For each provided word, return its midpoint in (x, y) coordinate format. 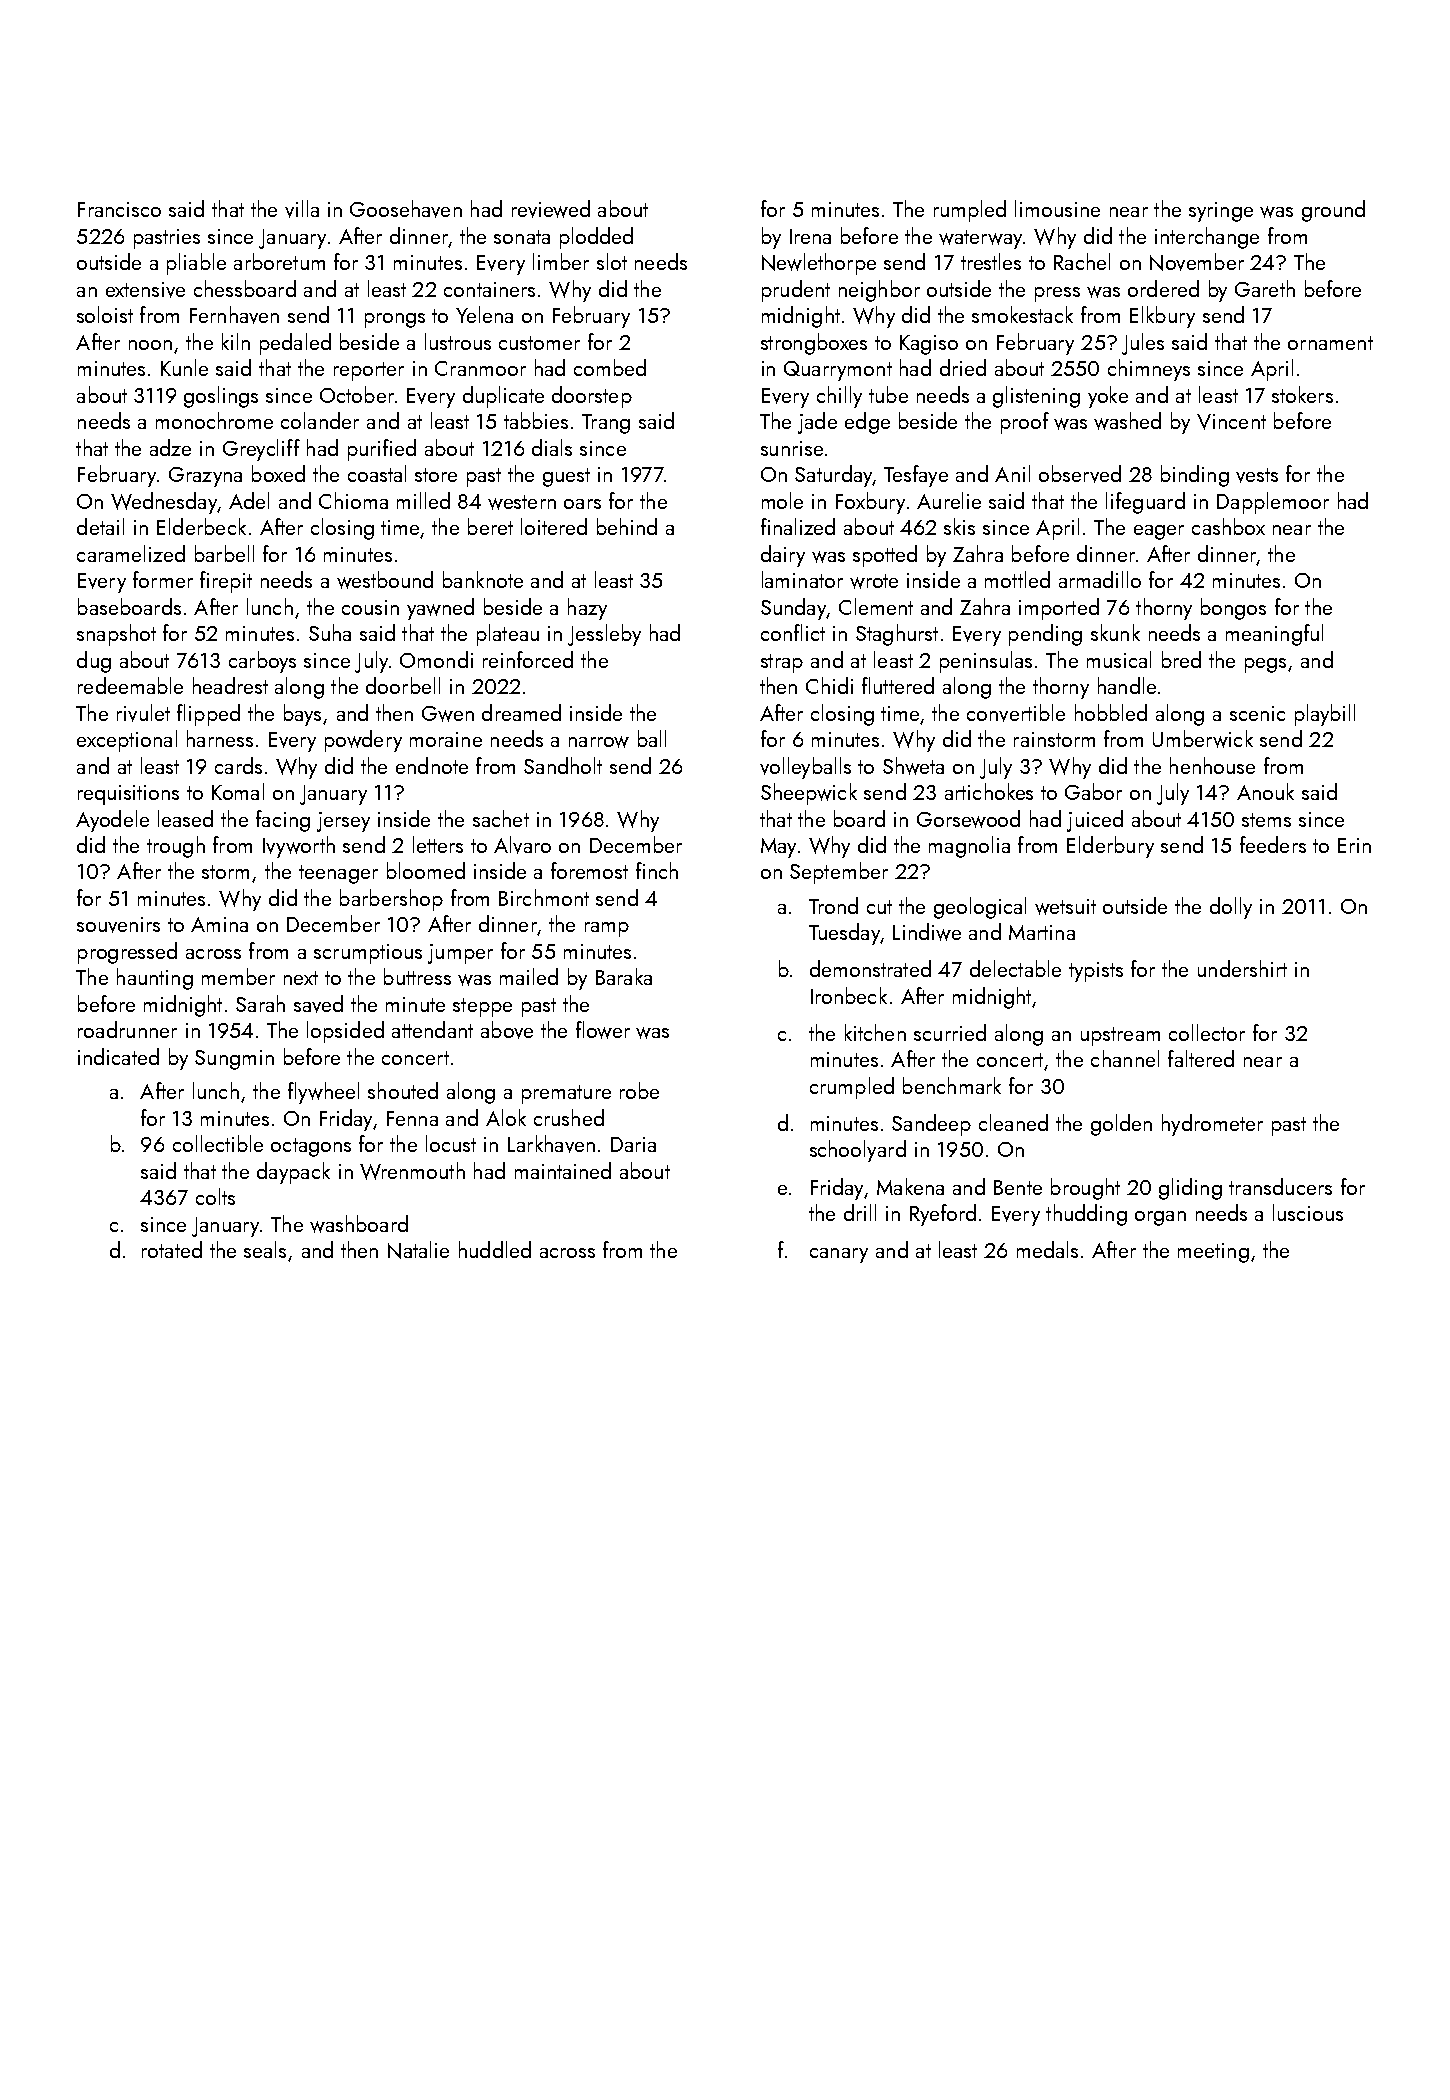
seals (265, 1249)
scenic (1257, 713)
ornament (1330, 343)
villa (302, 209)
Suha (330, 632)
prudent (796, 291)
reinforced (528, 659)
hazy (587, 609)
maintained (563, 1170)
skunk (1115, 632)
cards (238, 765)
